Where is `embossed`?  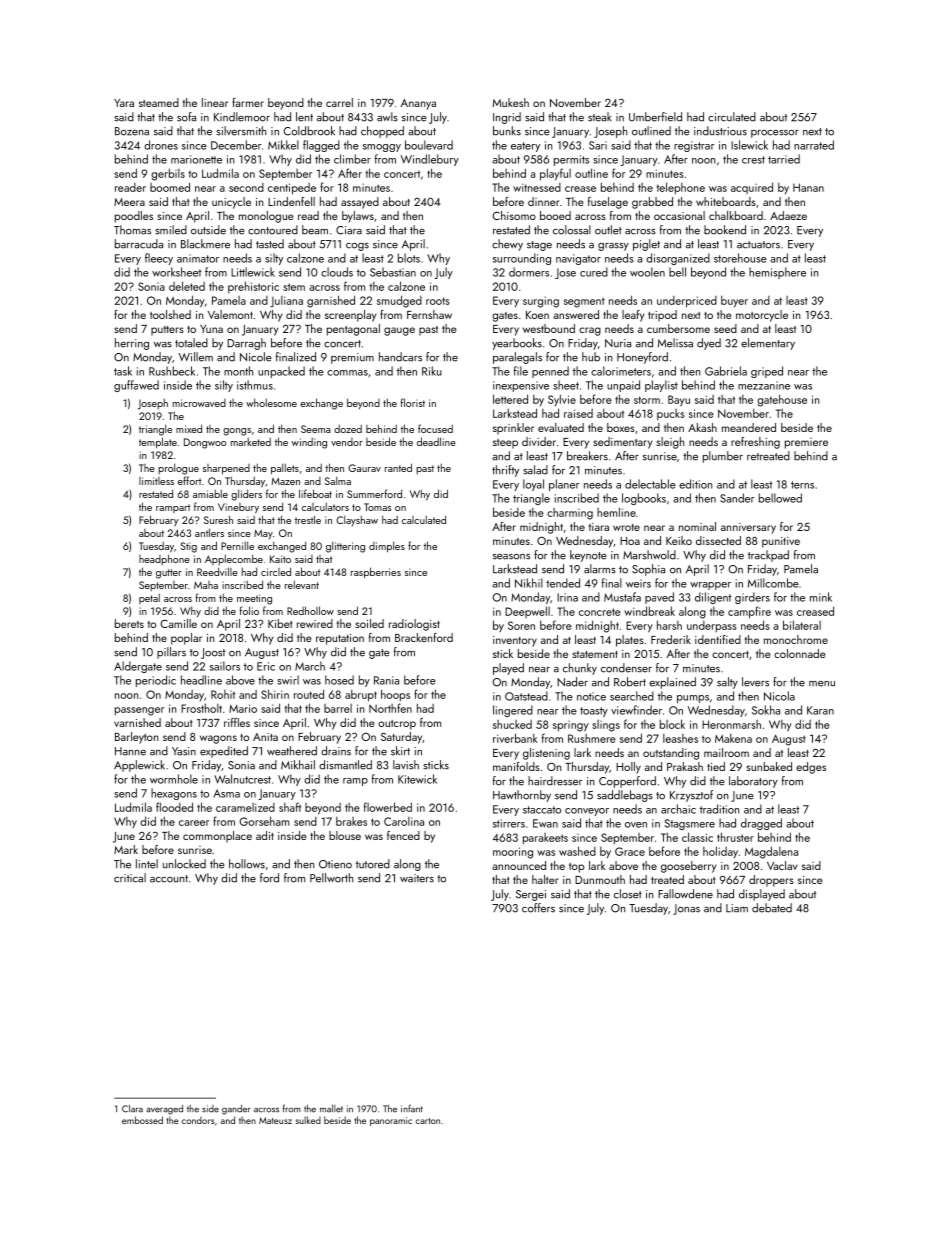 embossed is located at coordinates (142, 1120).
